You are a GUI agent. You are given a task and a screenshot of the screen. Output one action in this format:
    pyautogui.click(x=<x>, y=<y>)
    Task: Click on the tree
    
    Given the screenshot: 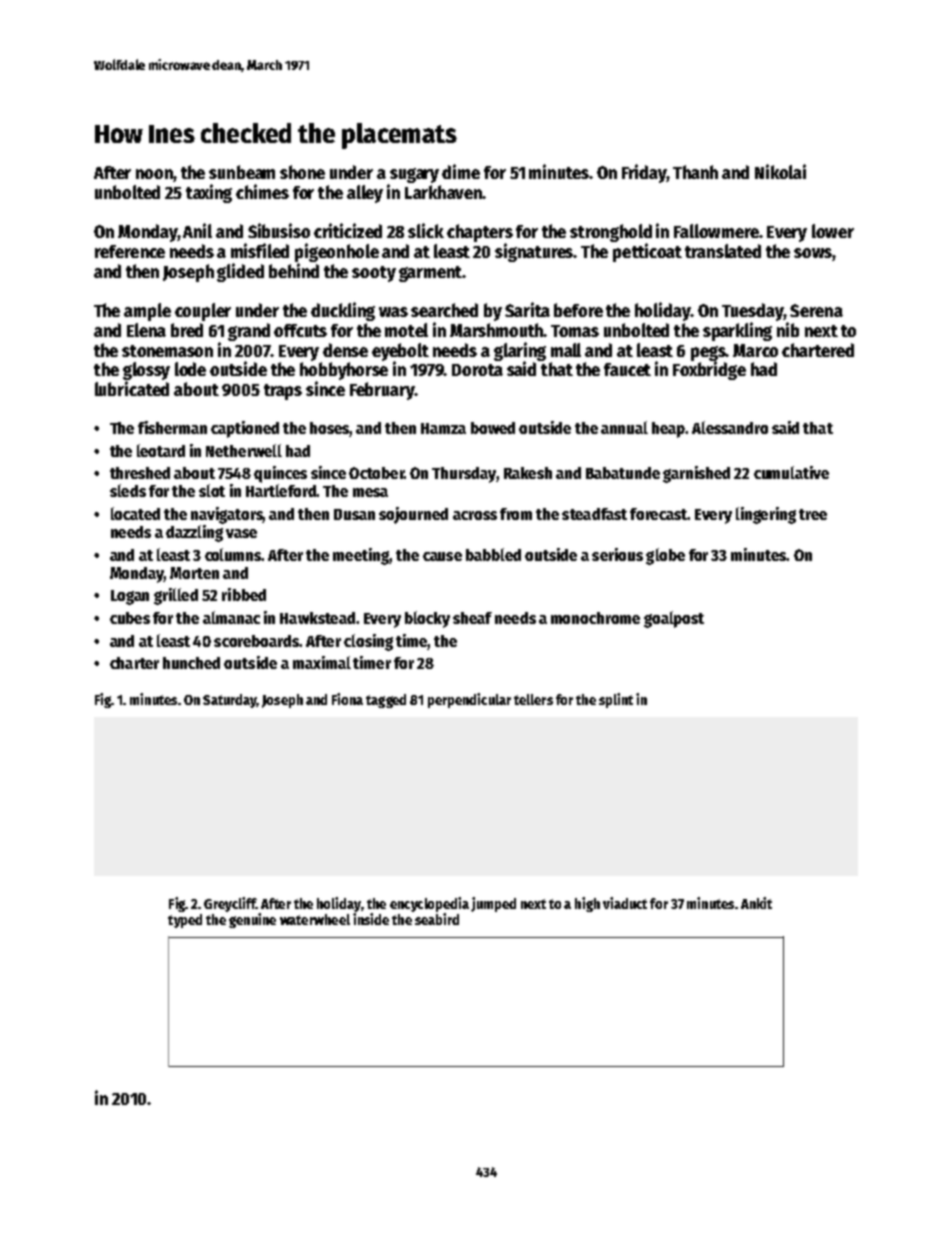 What is the action you would take?
    pyautogui.click(x=813, y=514)
